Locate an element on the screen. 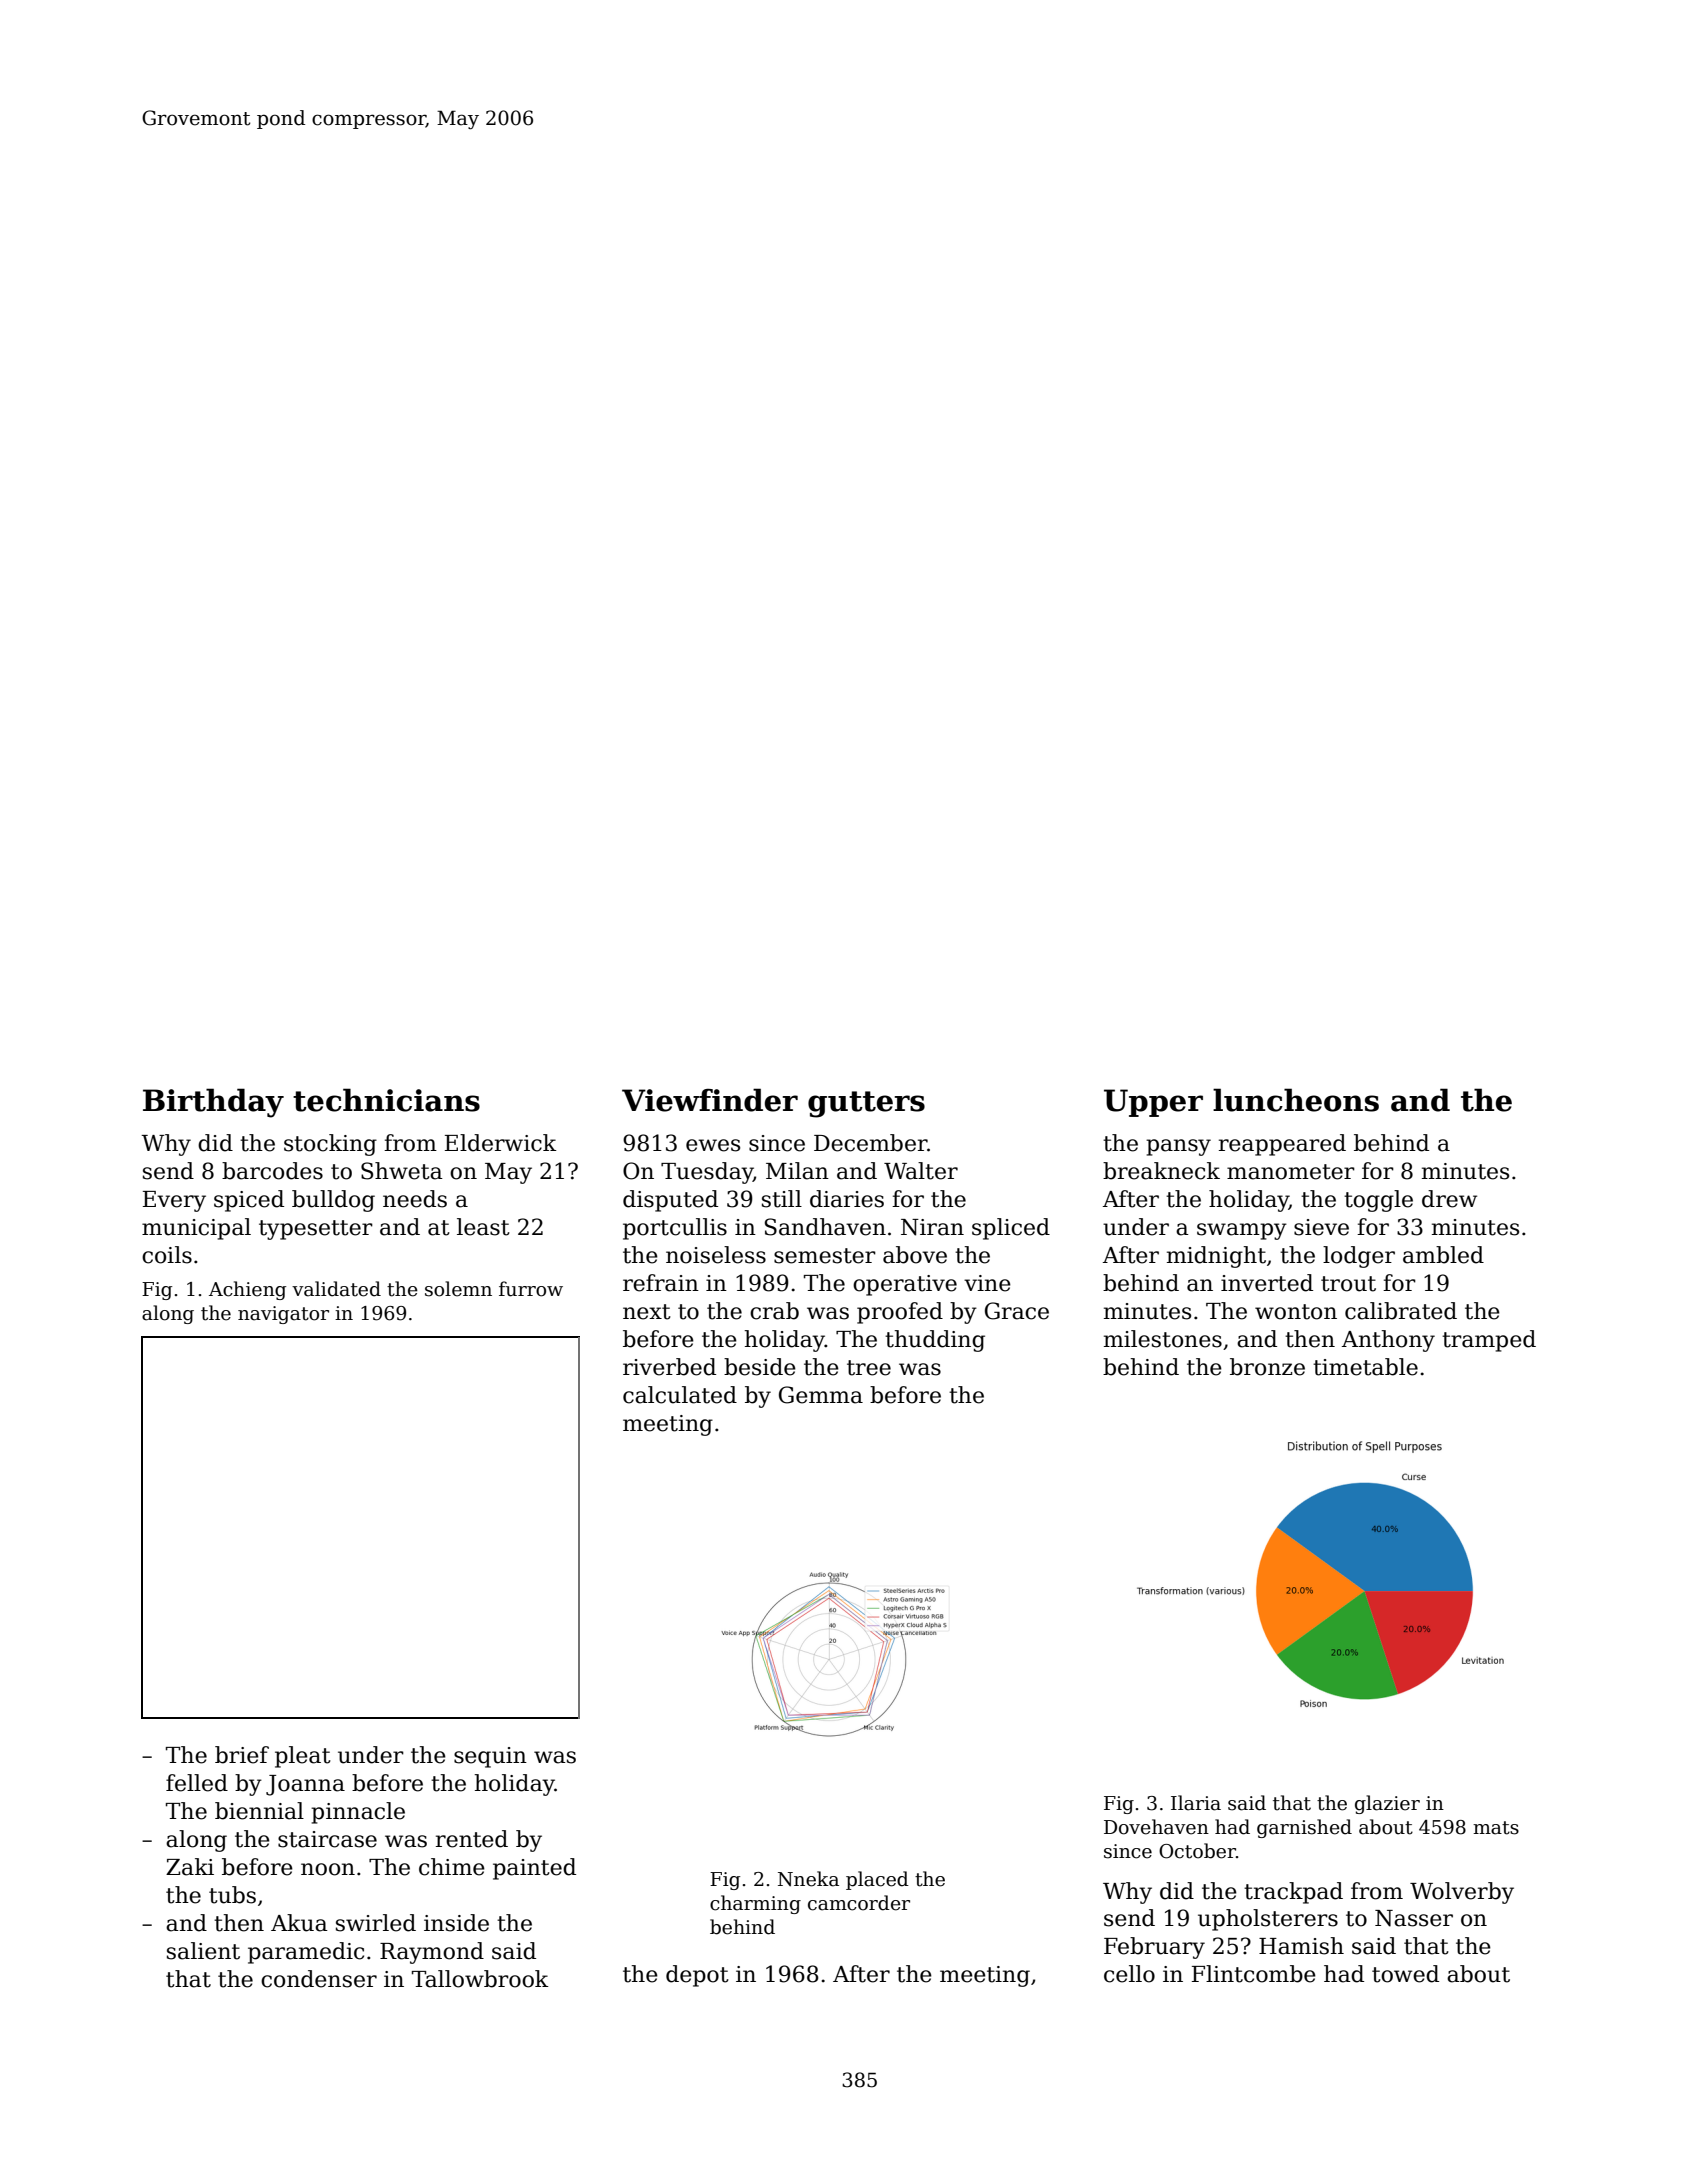 Image resolution: width=1683 pixels, height=2178 pixels. Gemma is located at coordinates (821, 1395).
